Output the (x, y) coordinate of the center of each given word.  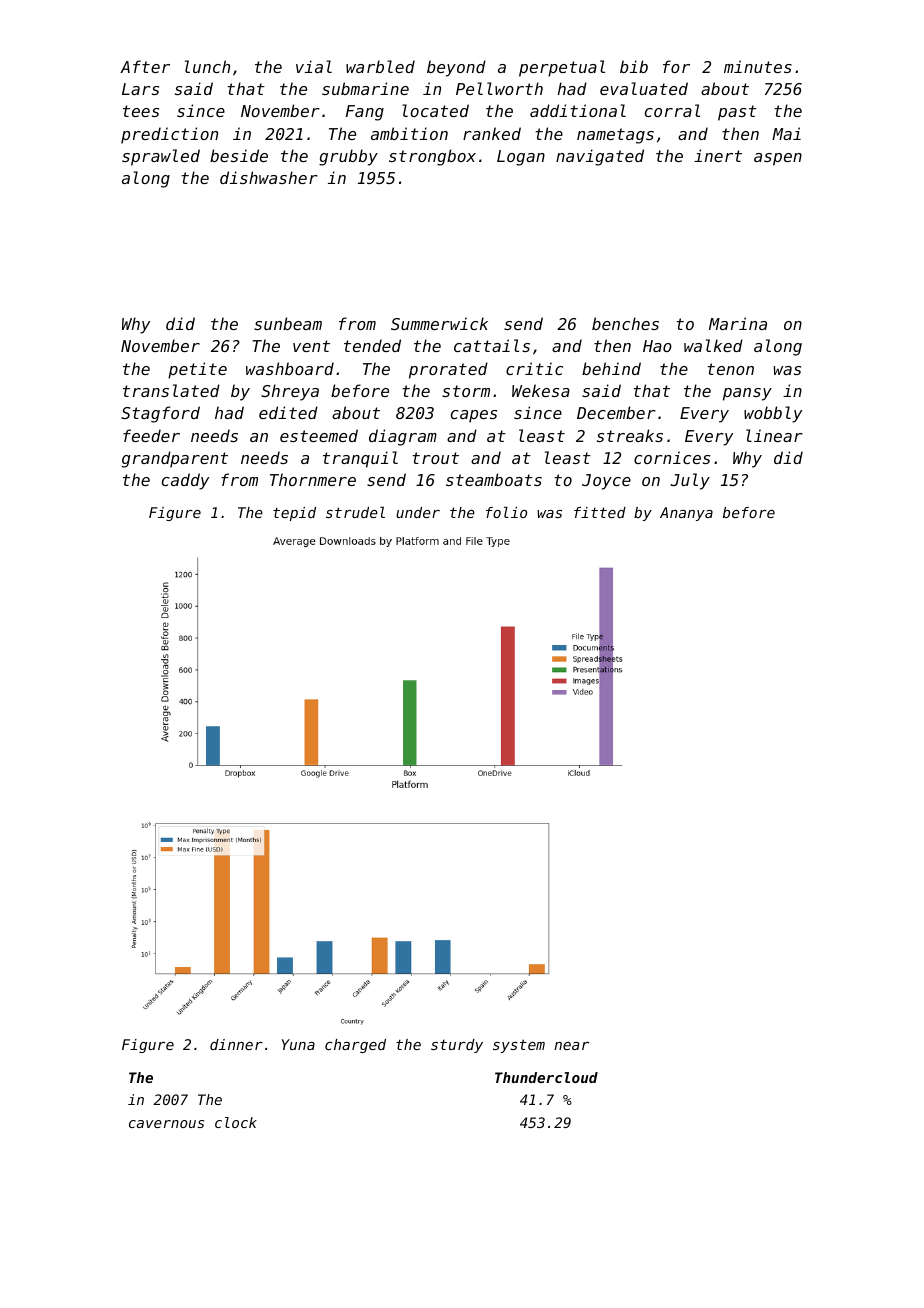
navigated (600, 157)
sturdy (457, 1046)
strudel (355, 512)
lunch (207, 66)
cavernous (166, 1124)
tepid (294, 514)
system (519, 1046)
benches (625, 323)
